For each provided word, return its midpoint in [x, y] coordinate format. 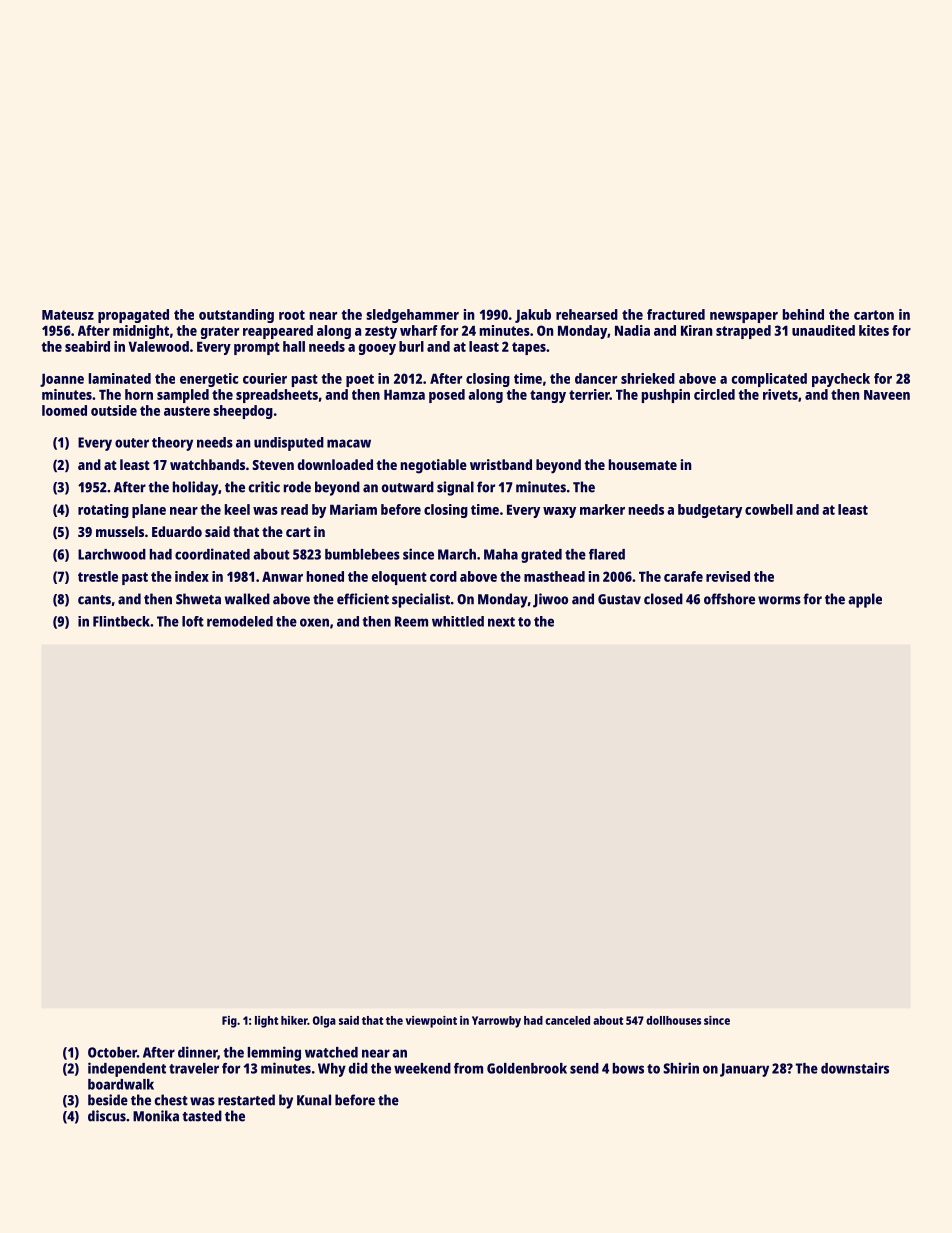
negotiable [434, 466]
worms [779, 600]
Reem [411, 621]
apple [865, 600]
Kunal [314, 1100]
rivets [780, 394]
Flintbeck [121, 621]
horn [139, 394]
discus [107, 1116]
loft [193, 621]
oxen [314, 622]
